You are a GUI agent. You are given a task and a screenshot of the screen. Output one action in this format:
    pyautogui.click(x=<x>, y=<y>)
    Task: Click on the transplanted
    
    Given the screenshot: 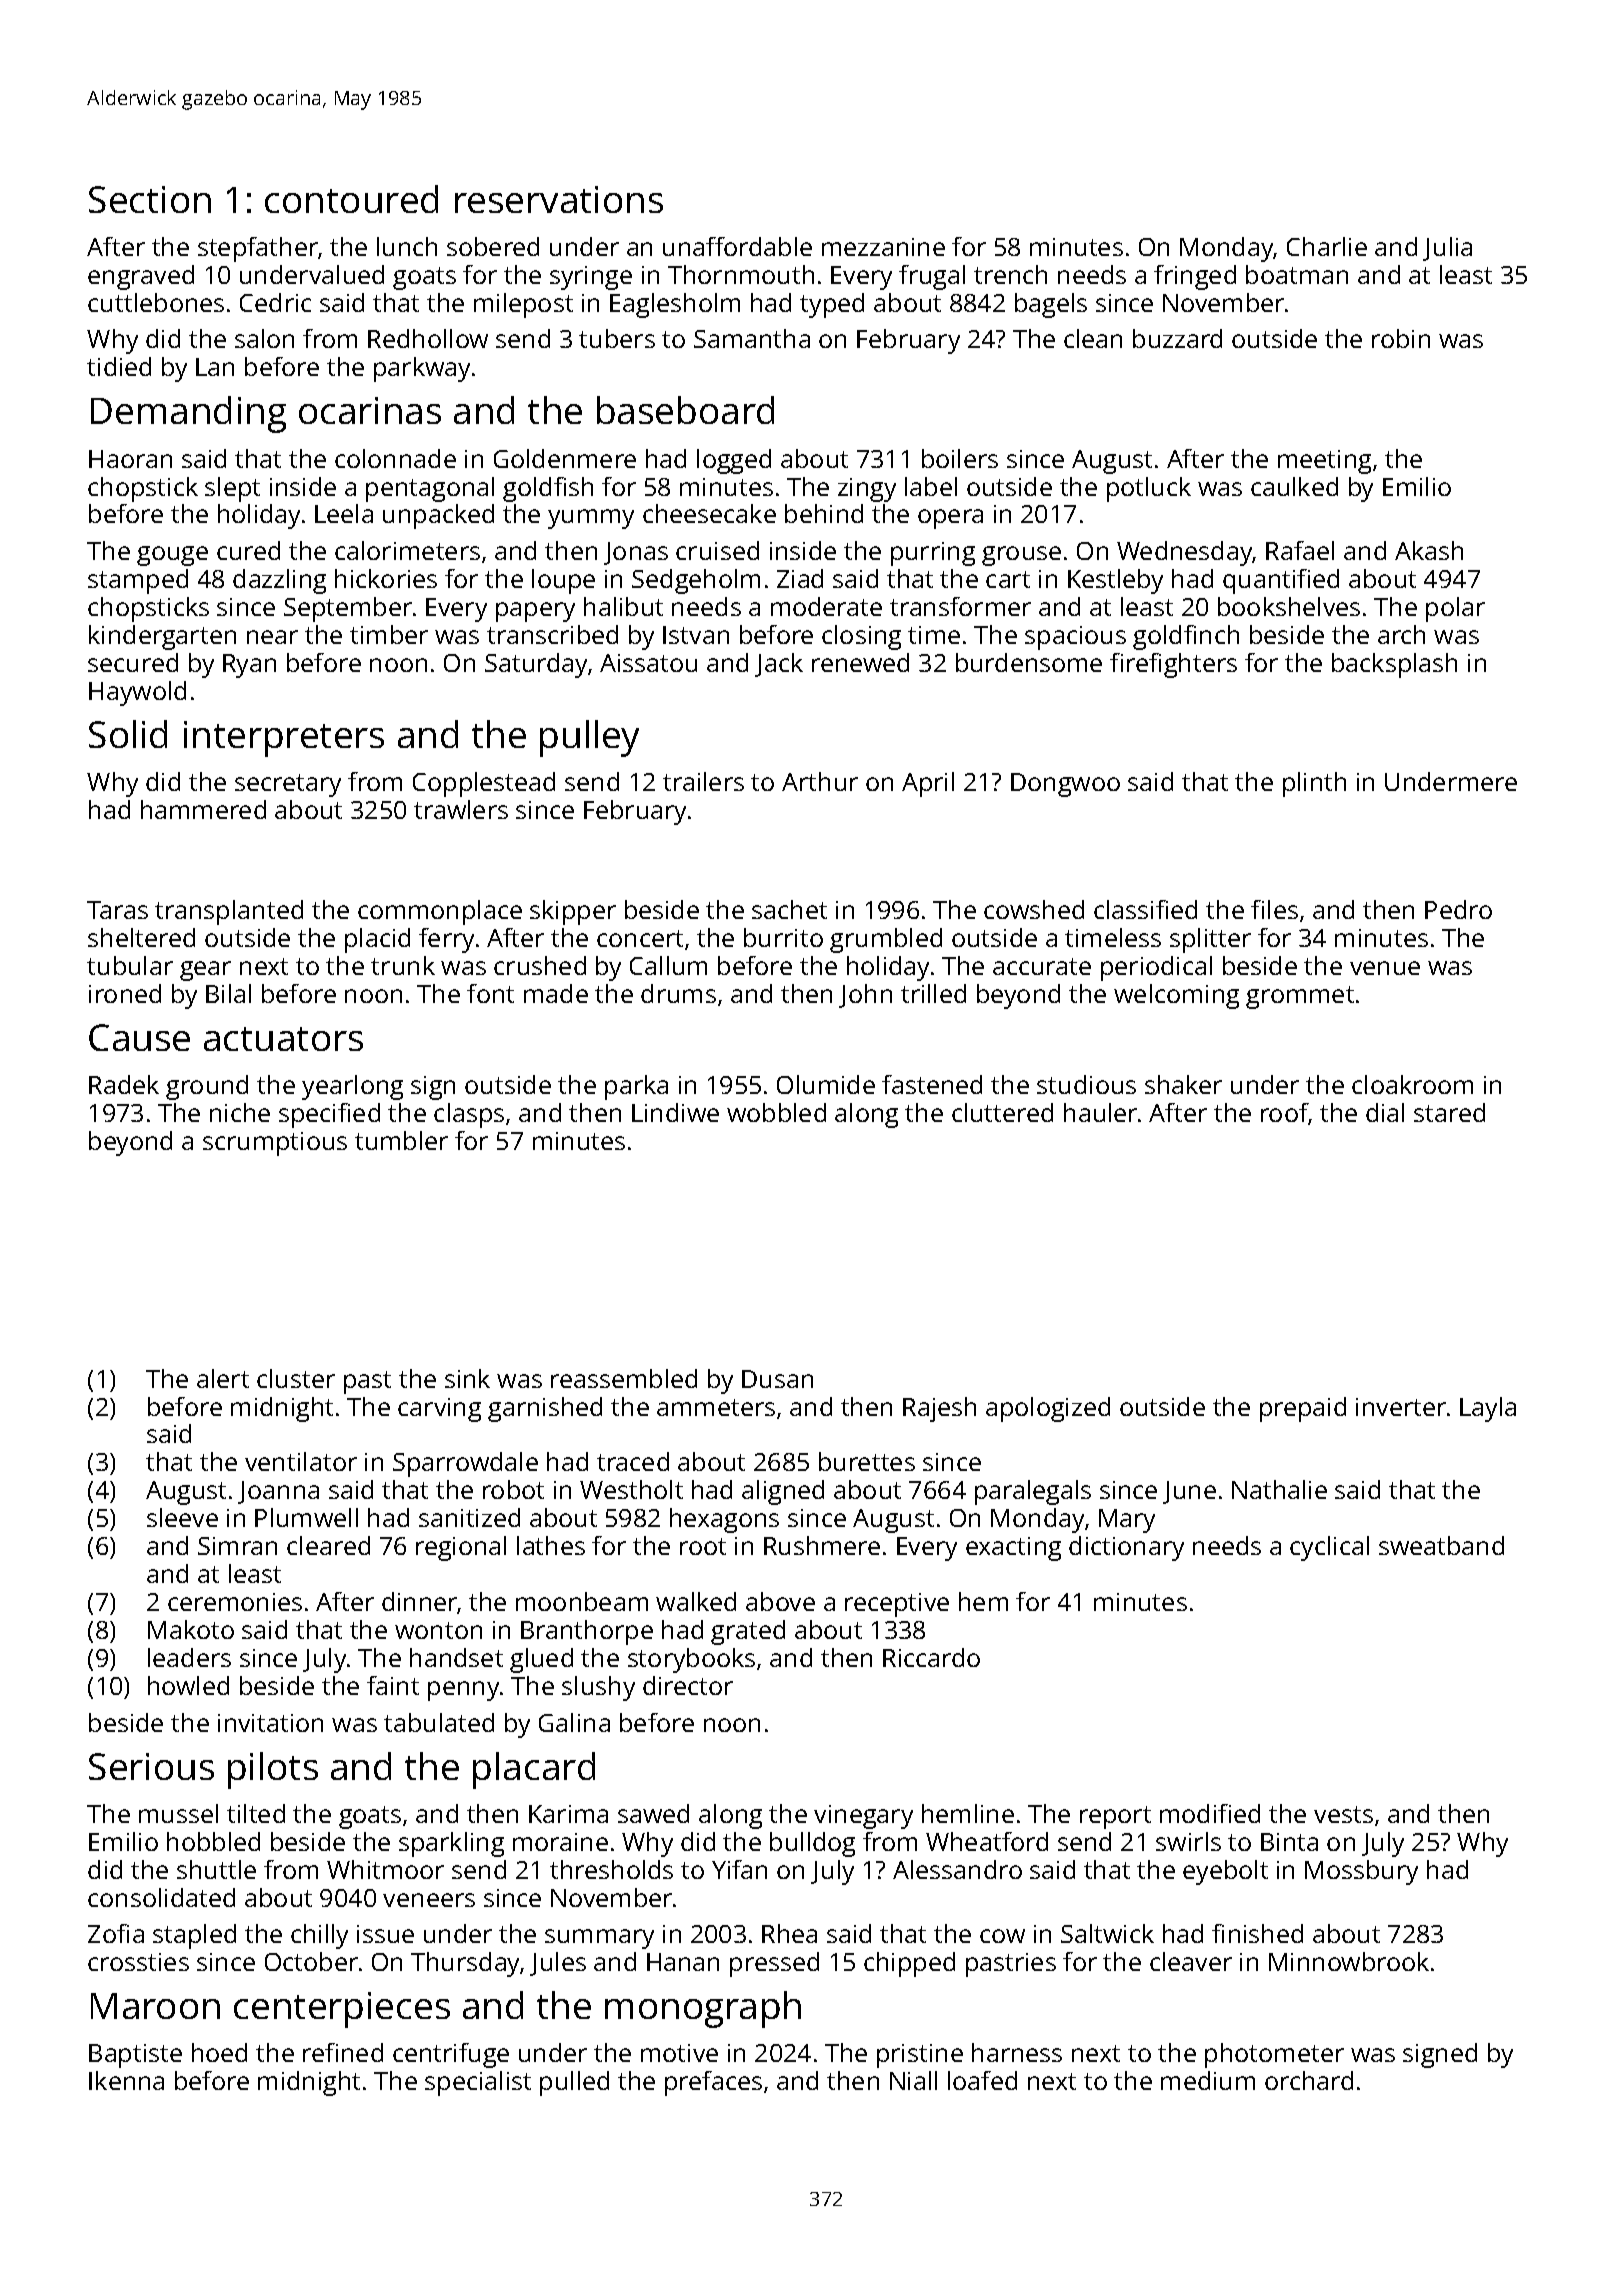 What is the action you would take?
    pyautogui.click(x=229, y=912)
